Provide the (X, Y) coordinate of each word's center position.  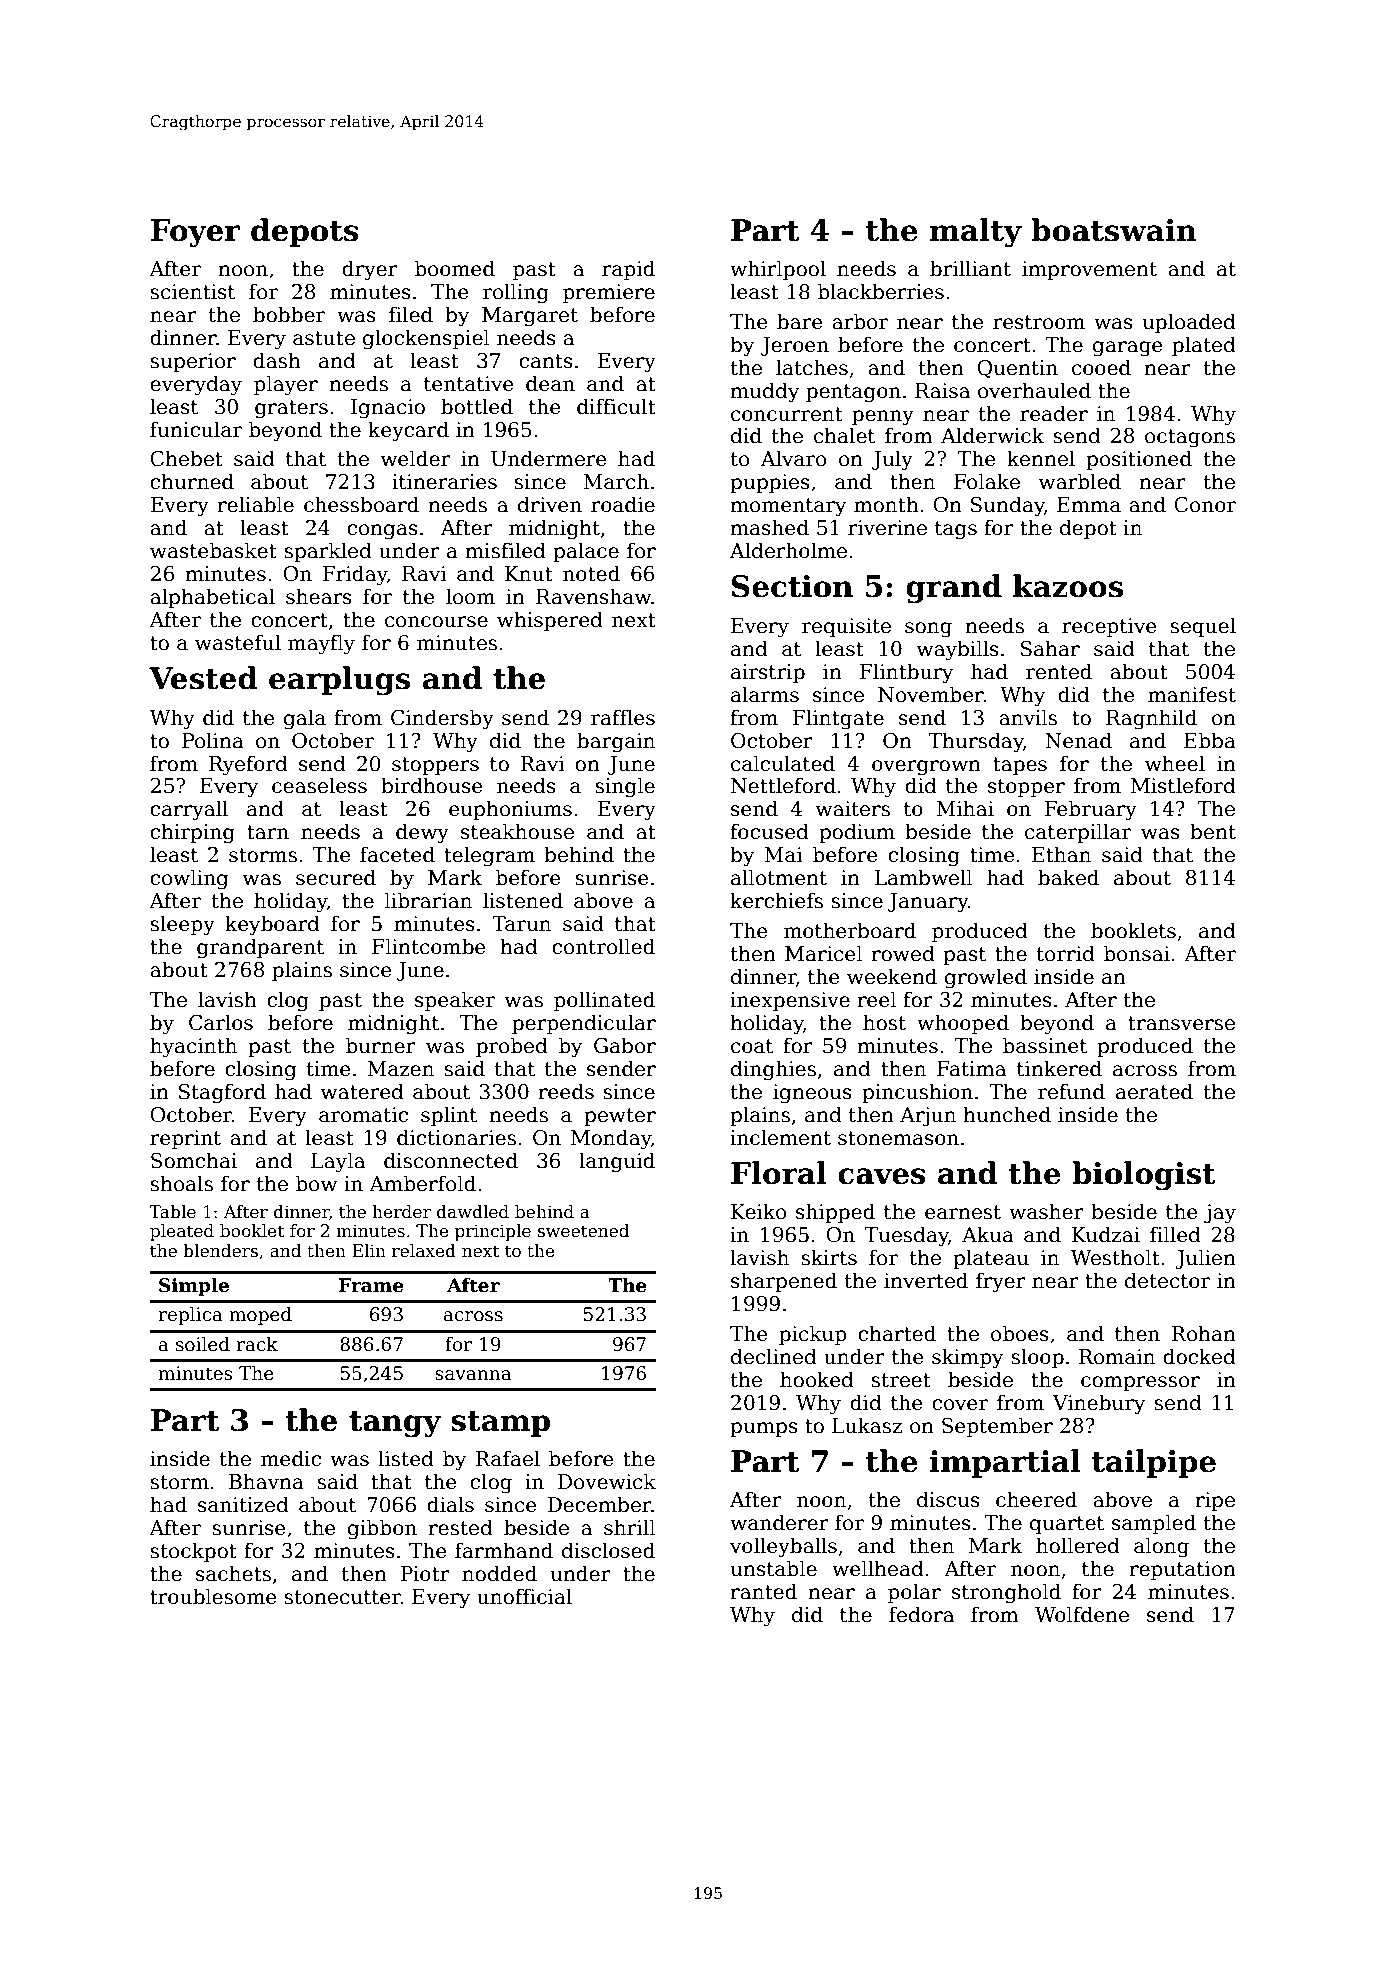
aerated (1154, 1091)
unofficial (524, 1596)
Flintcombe (429, 946)
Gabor (625, 1045)
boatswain (1114, 230)
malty (976, 233)
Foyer (195, 233)
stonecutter (342, 1597)
